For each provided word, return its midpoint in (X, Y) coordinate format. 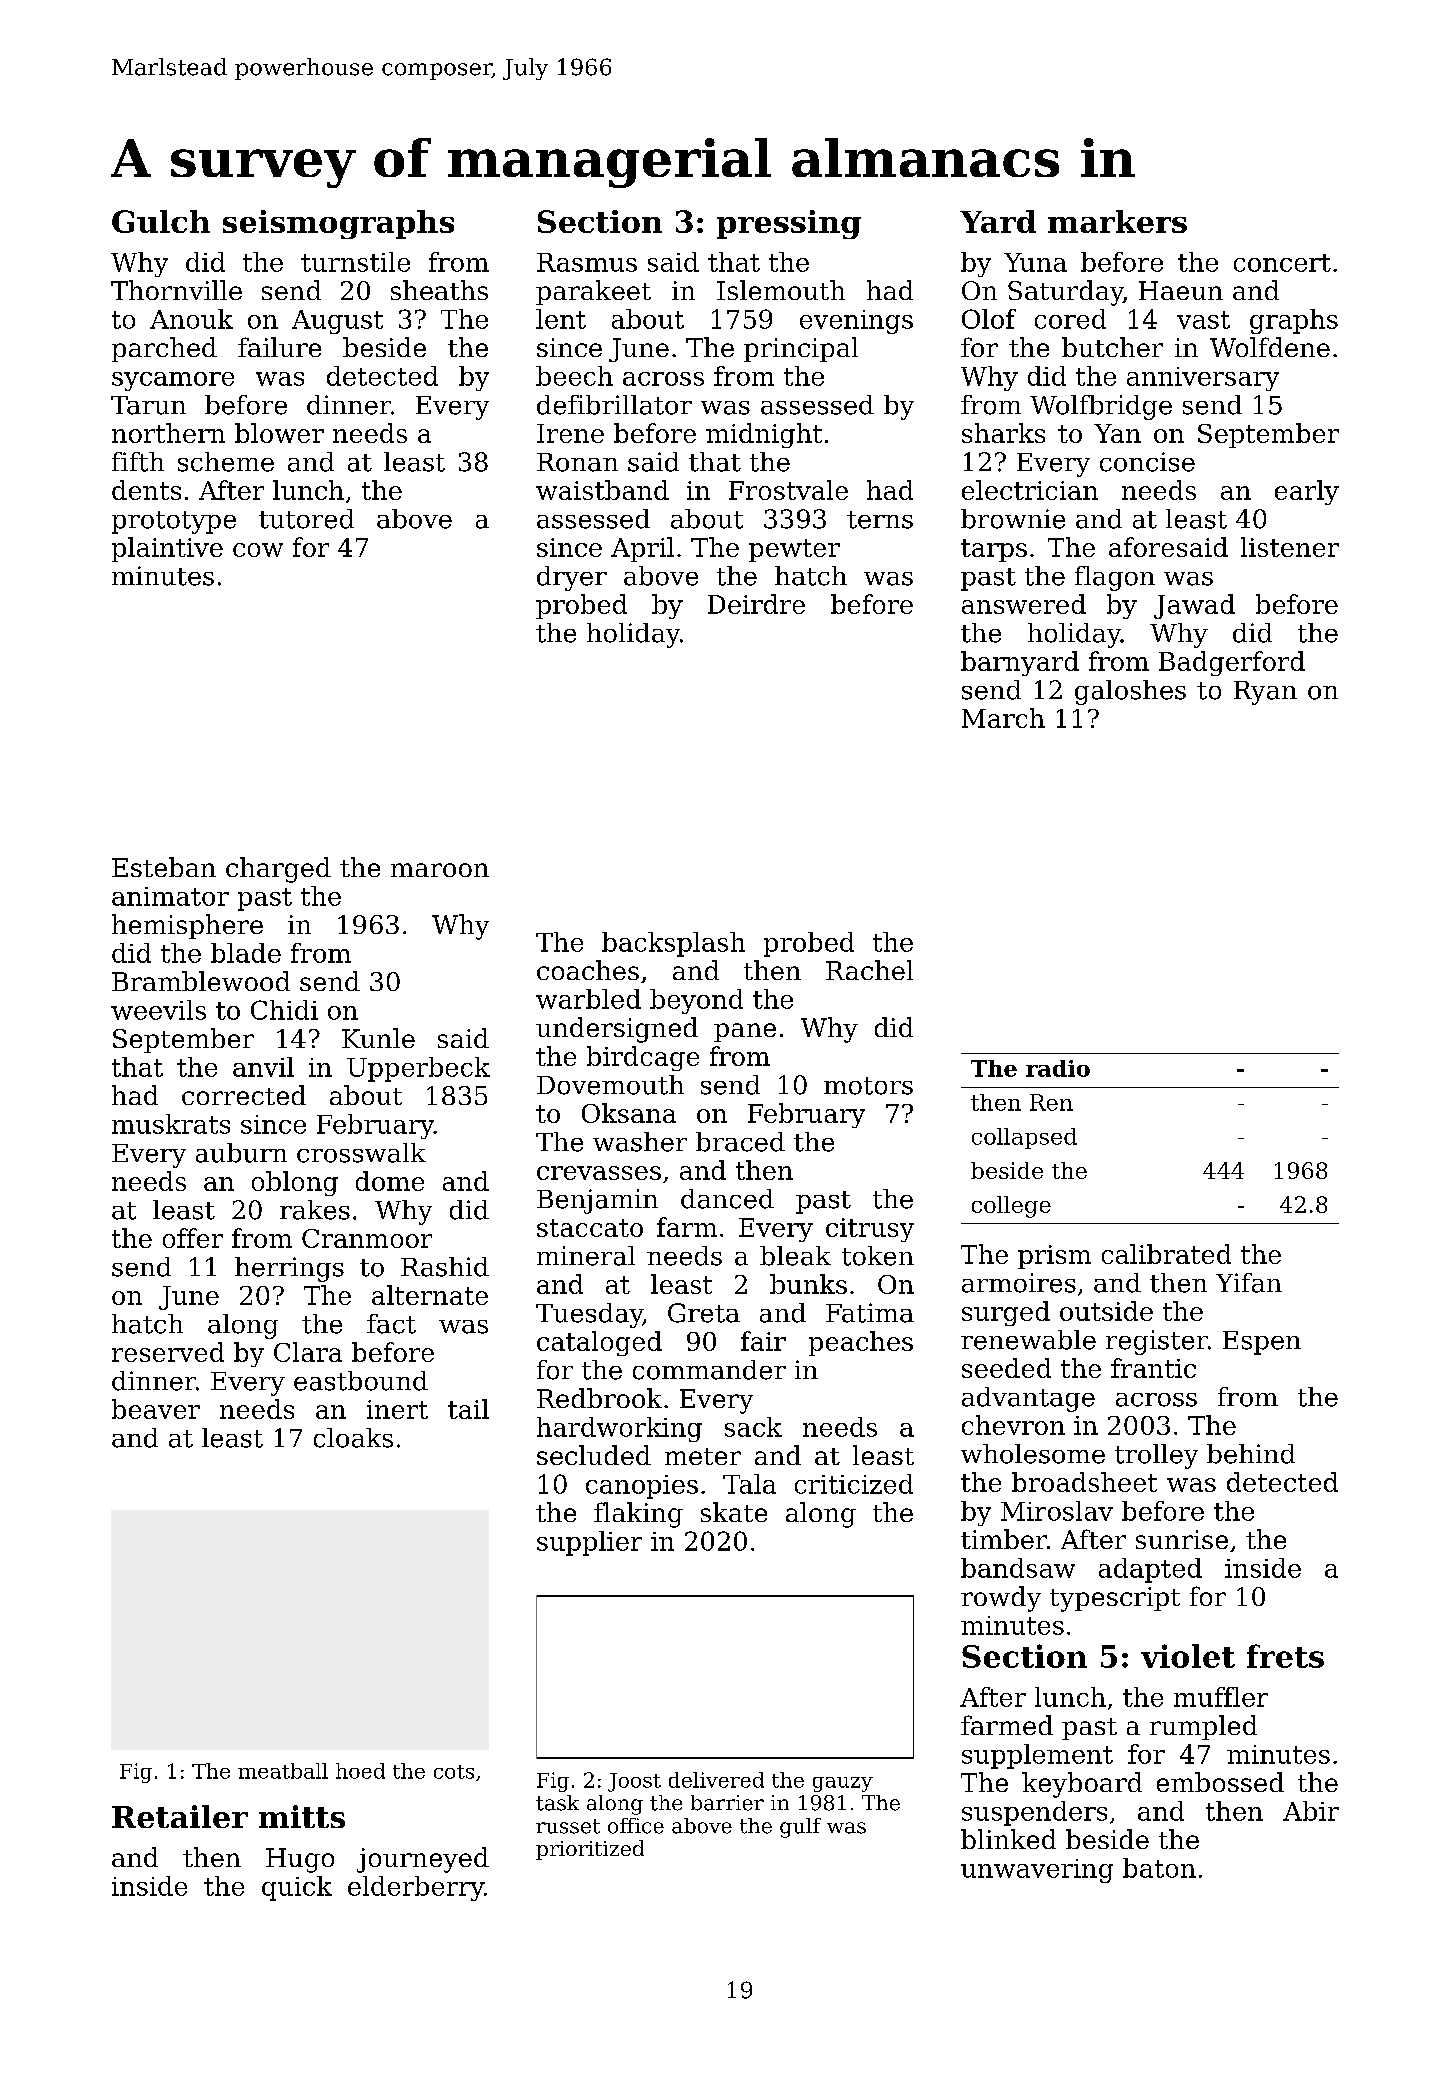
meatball (283, 1771)
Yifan (1249, 1283)
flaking (638, 1515)
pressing (789, 224)
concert (1282, 263)
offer (193, 1238)
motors (868, 1086)
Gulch (161, 221)
